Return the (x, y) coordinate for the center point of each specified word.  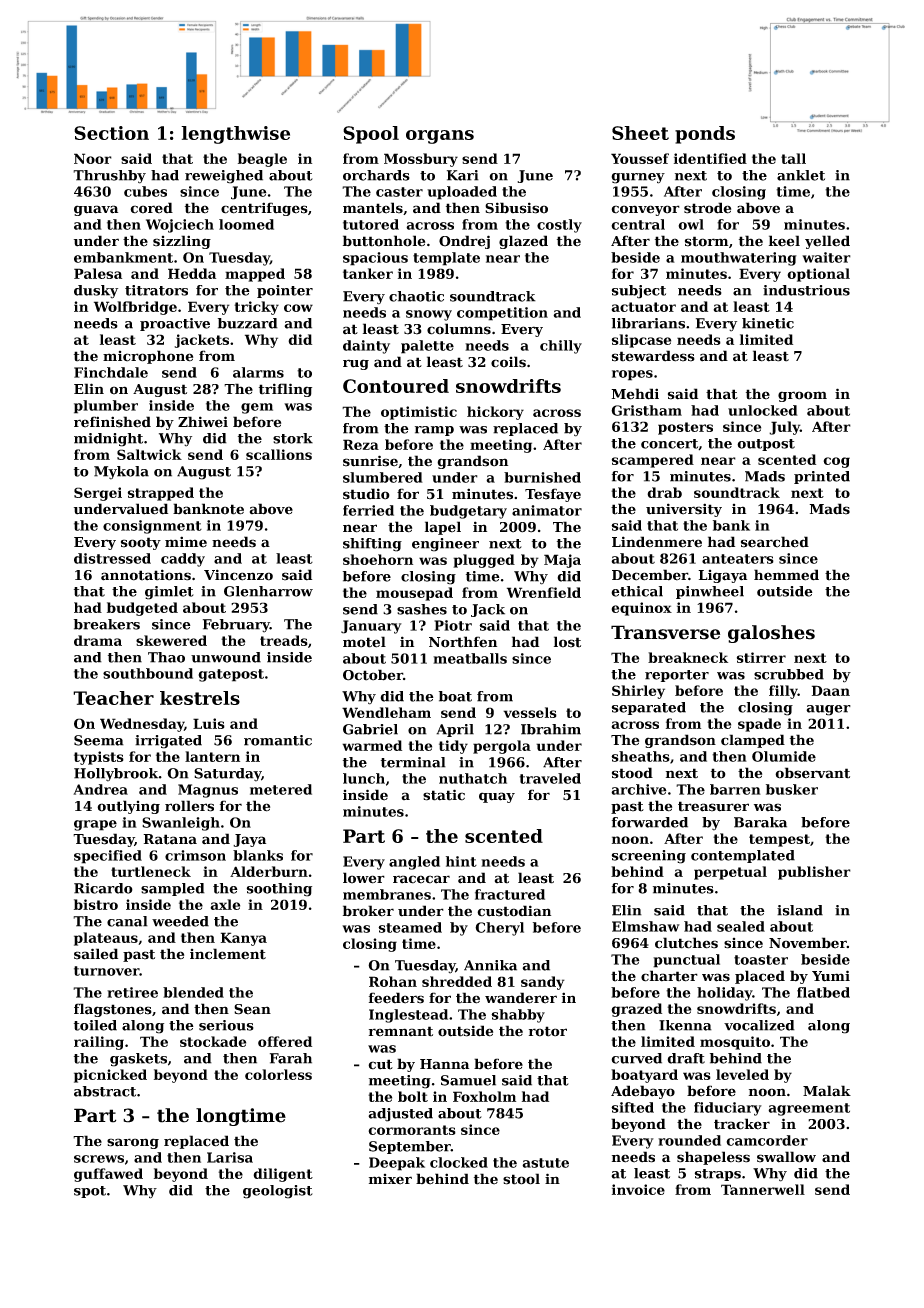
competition (502, 314)
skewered (171, 640)
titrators (156, 290)
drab (664, 492)
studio (366, 494)
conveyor (645, 210)
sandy (543, 983)
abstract (105, 1091)
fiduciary (728, 1109)
